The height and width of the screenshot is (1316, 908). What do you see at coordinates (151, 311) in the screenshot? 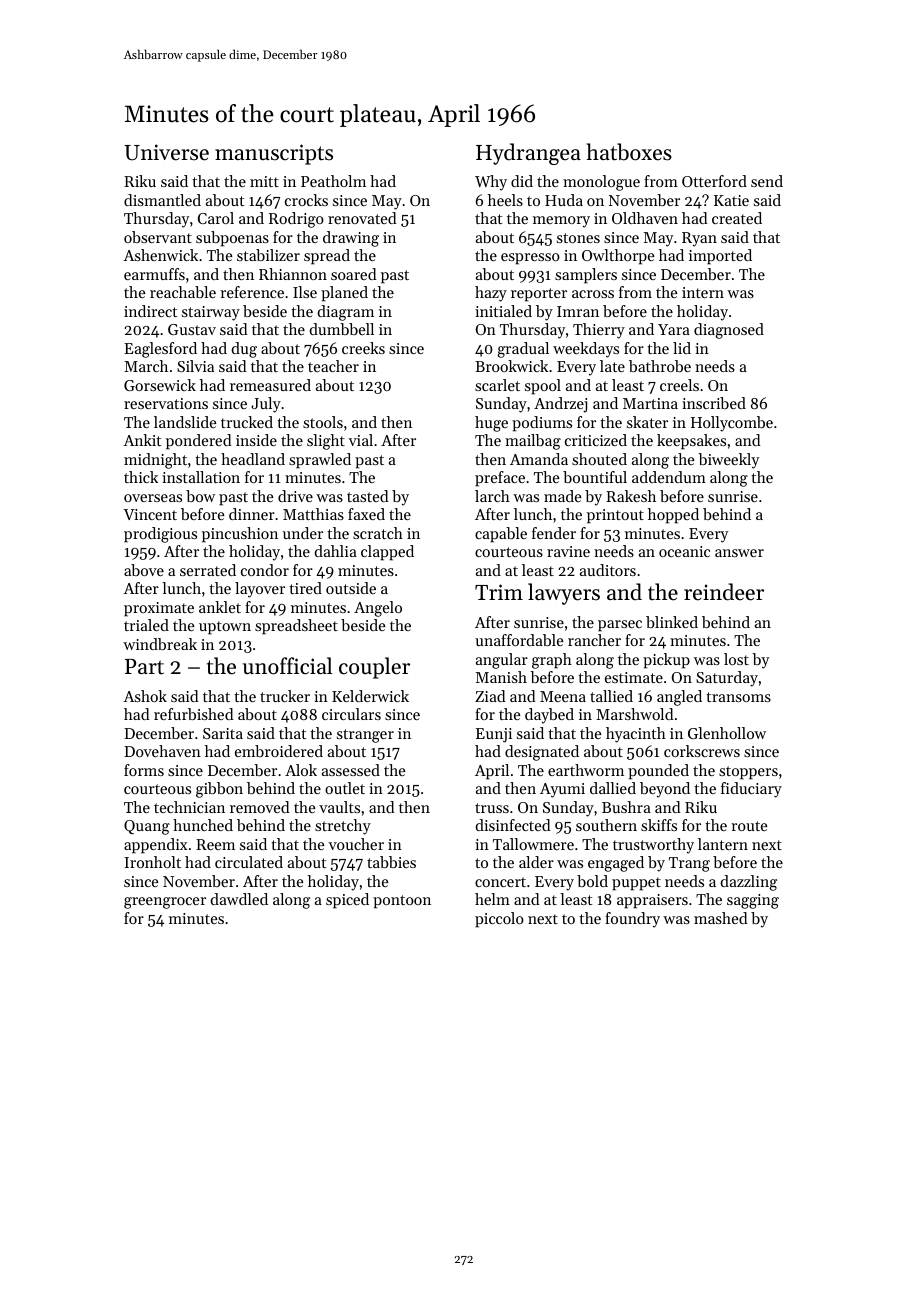
I see `indirect` at bounding box center [151, 311].
